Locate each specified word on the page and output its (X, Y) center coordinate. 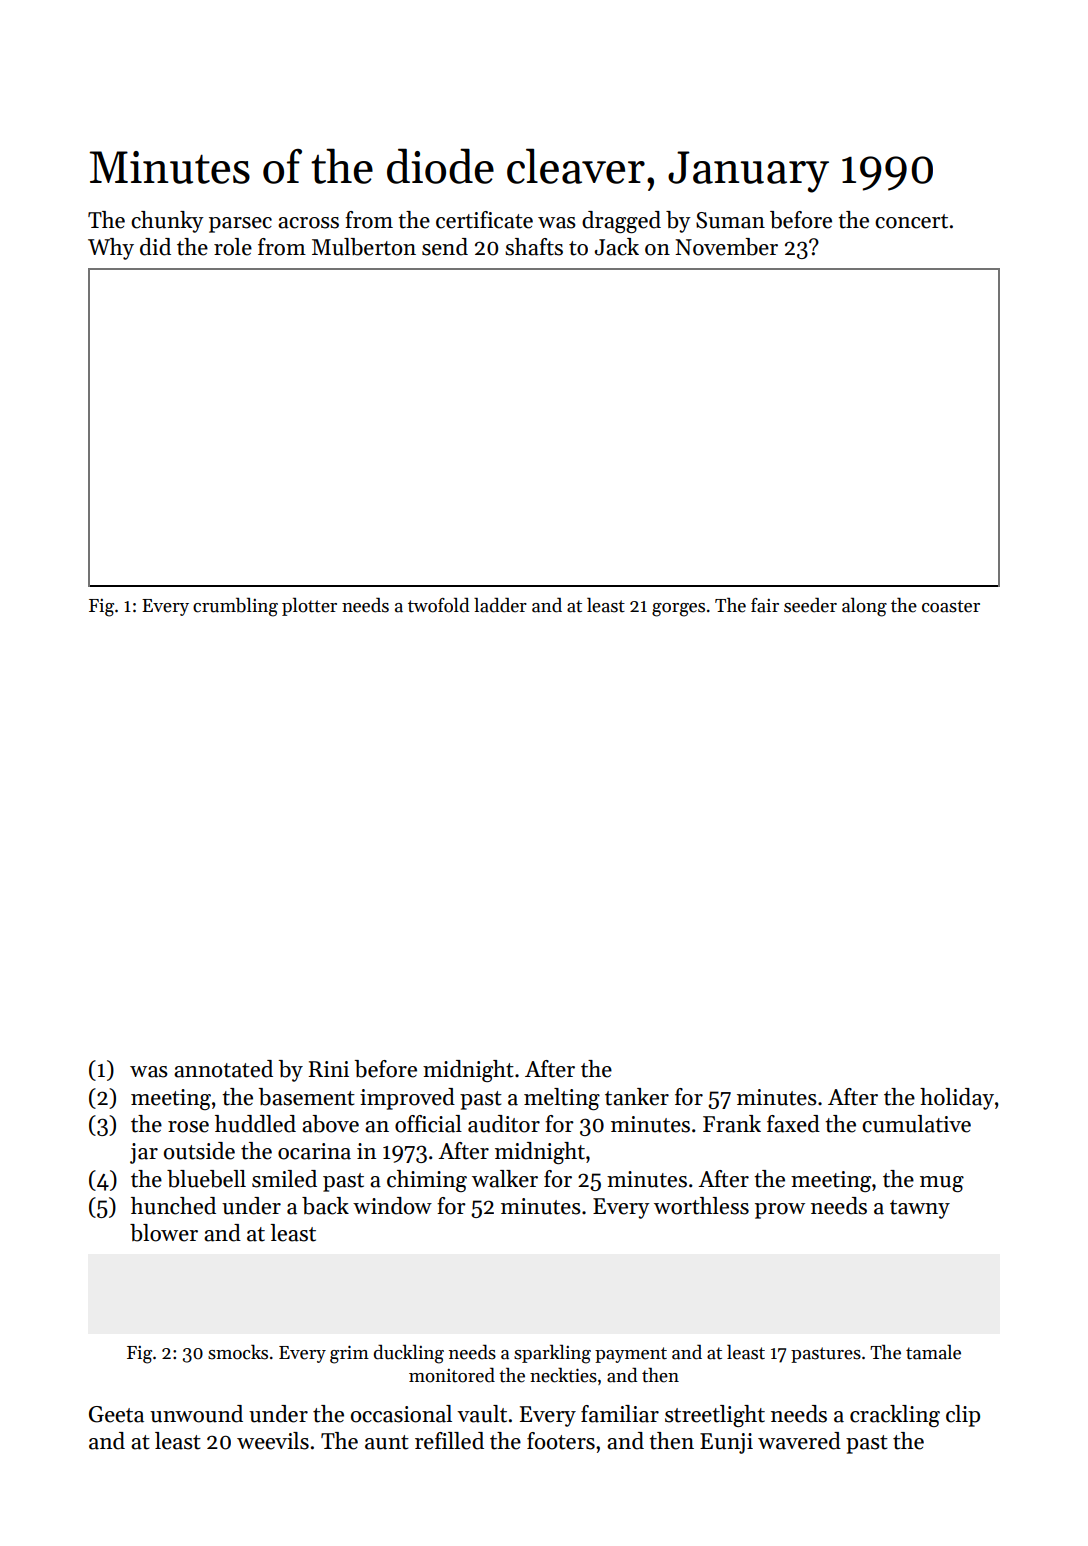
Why (111, 249)
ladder (500, 605)
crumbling (235, 607)
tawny (920, 1209)
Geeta (116, 1414)
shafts (534, 247)
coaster (951, 606)
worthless (701, 1206)
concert (911, 221)
